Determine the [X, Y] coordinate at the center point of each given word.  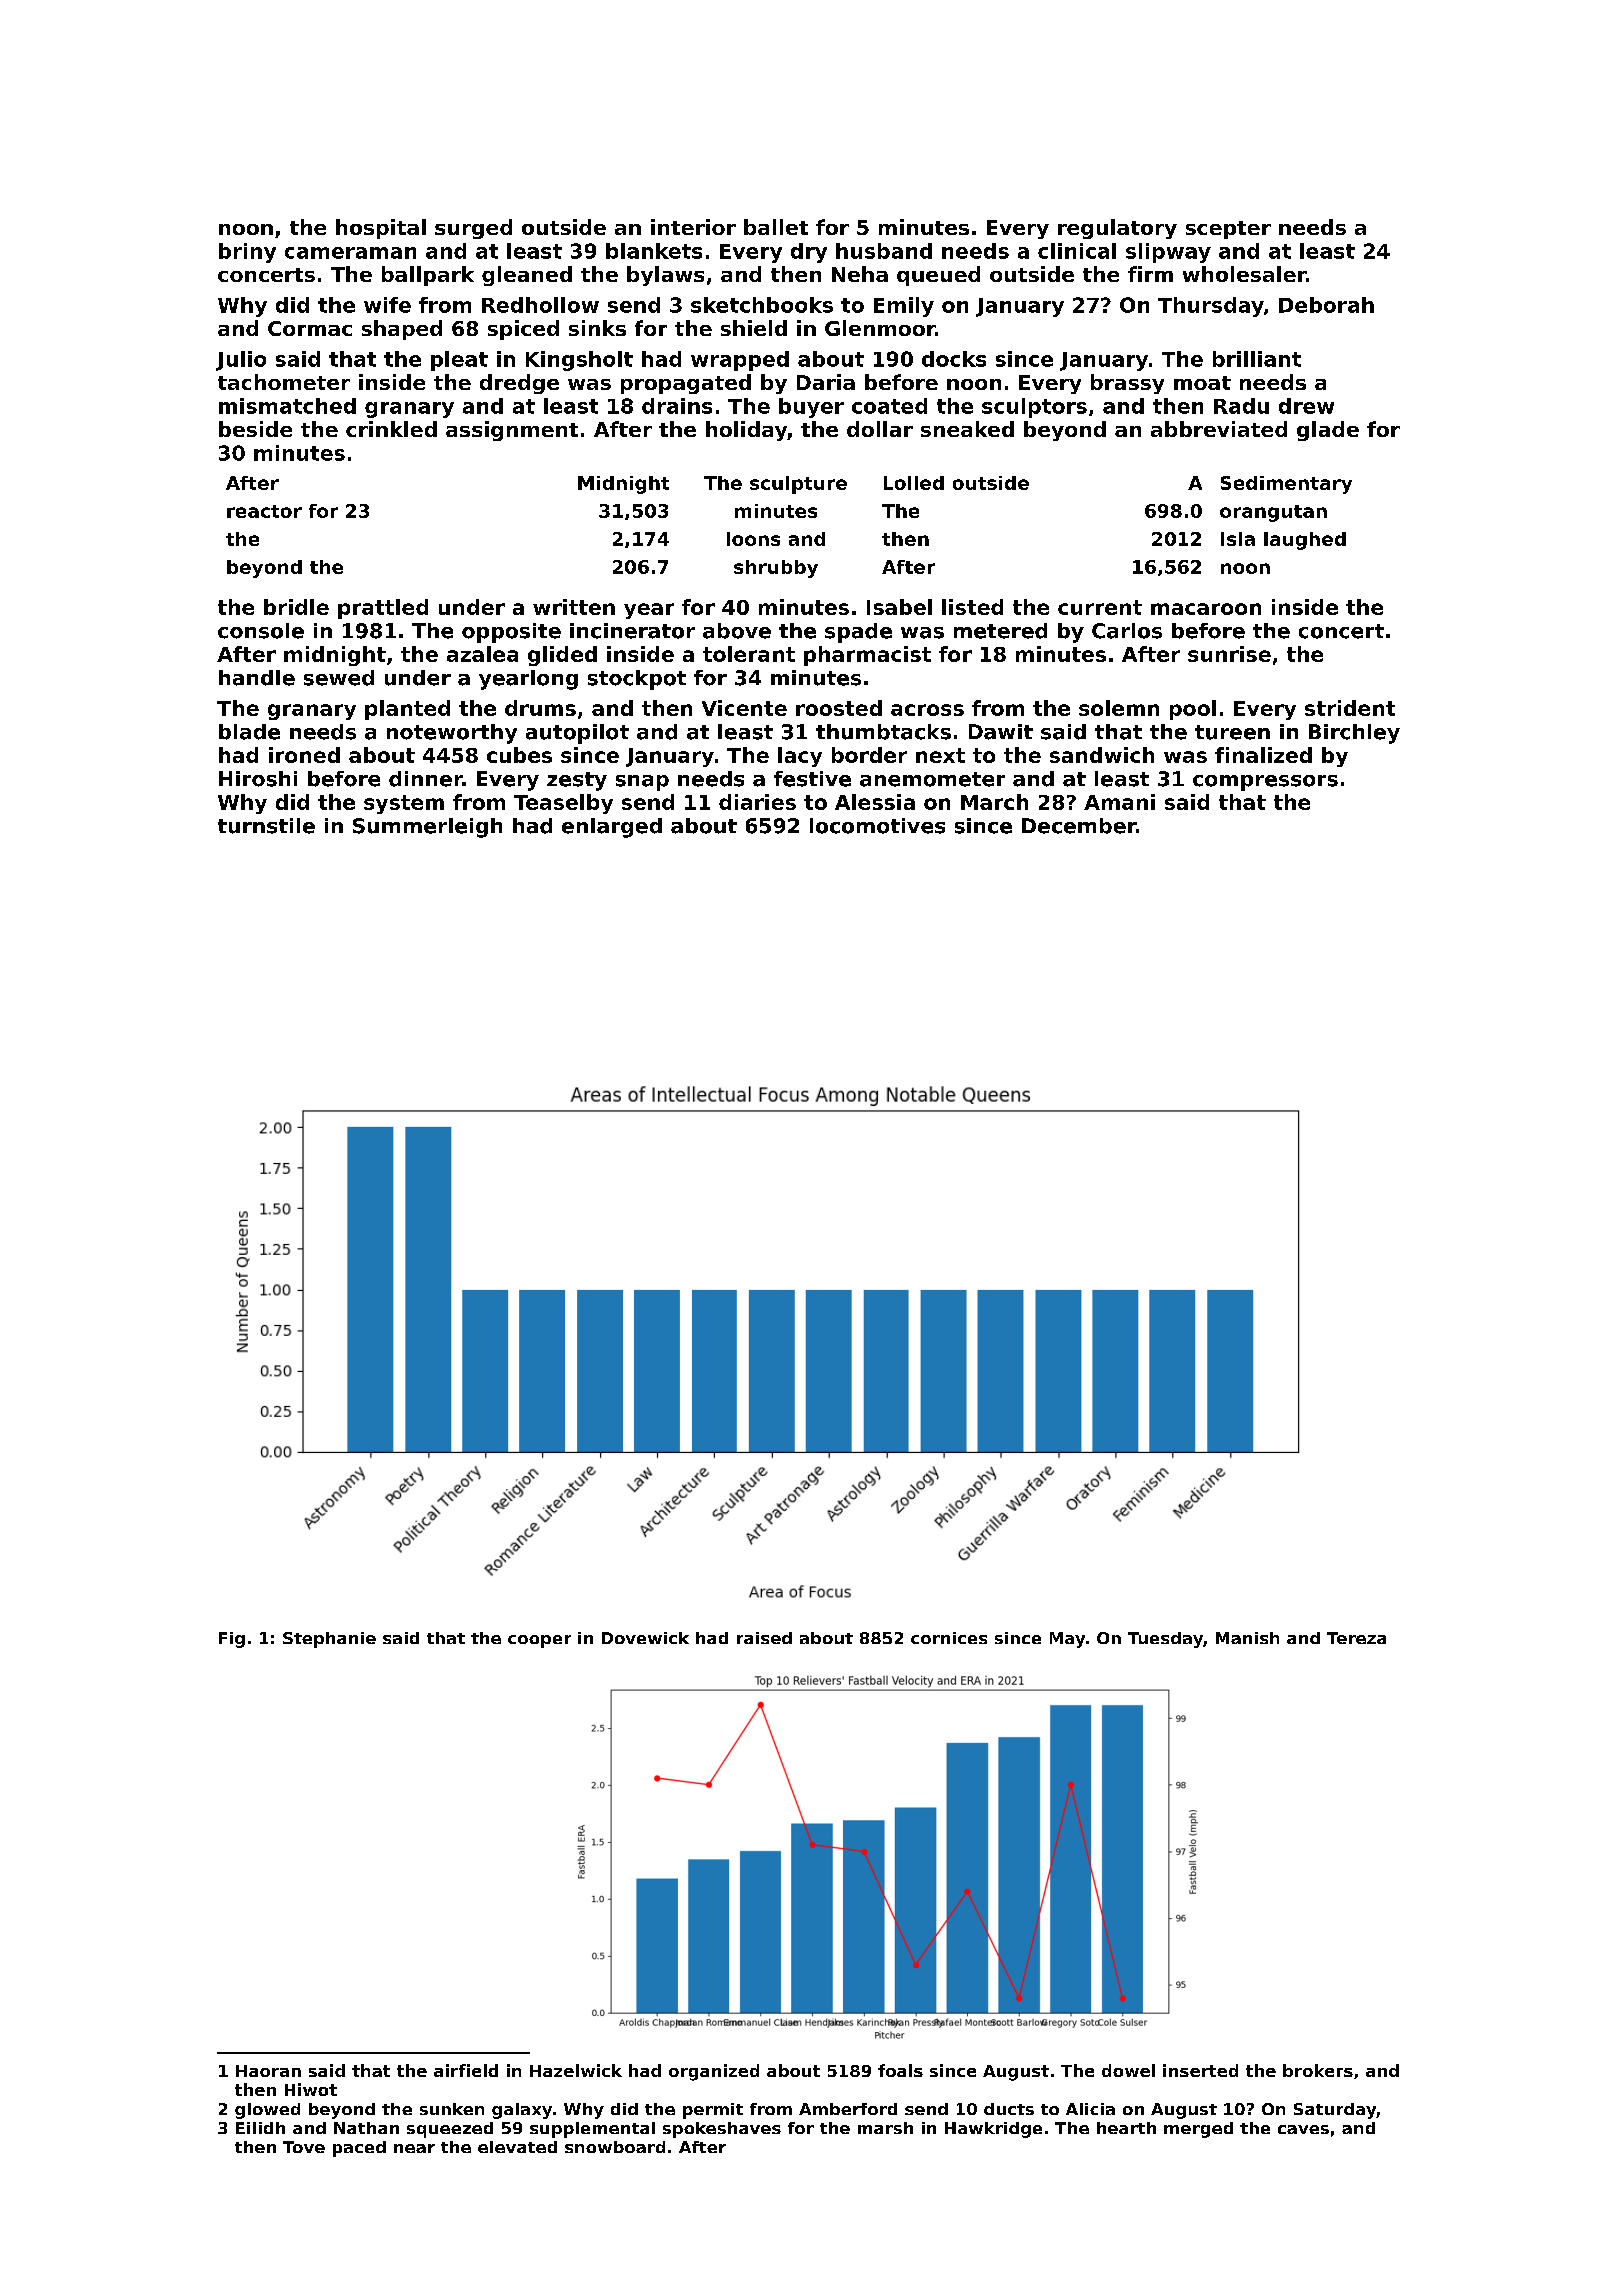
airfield [466, 2070]
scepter [1228, 230]
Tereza [1356, 1638]
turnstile [266, 826]
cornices [949, 1638]
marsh [885, 2128]
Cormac [310, 328]
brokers [1318, 2070]
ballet [776, 227]
